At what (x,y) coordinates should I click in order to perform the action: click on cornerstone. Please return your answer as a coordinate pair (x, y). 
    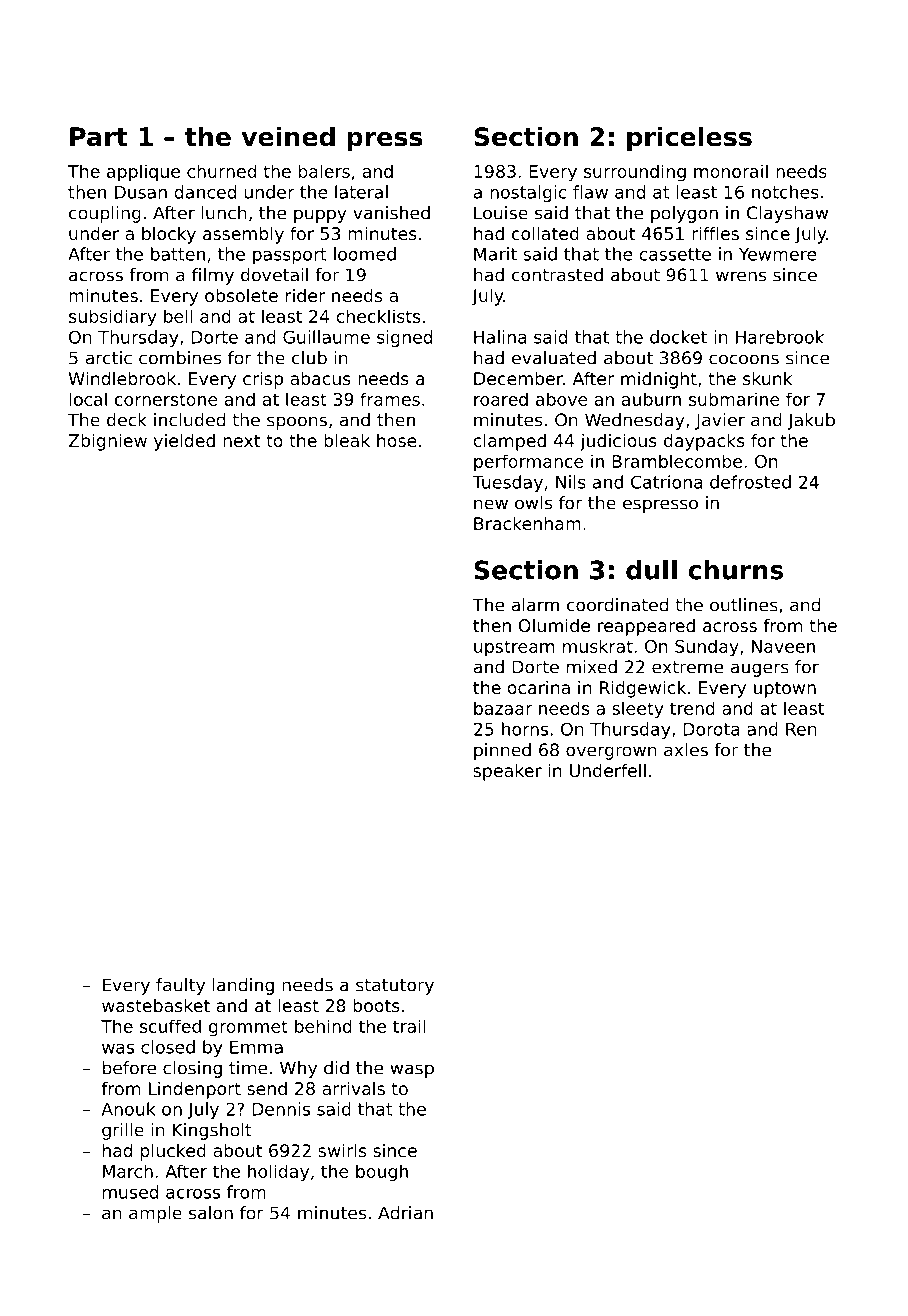
    Looking at the image, I should click on (166, 399).
